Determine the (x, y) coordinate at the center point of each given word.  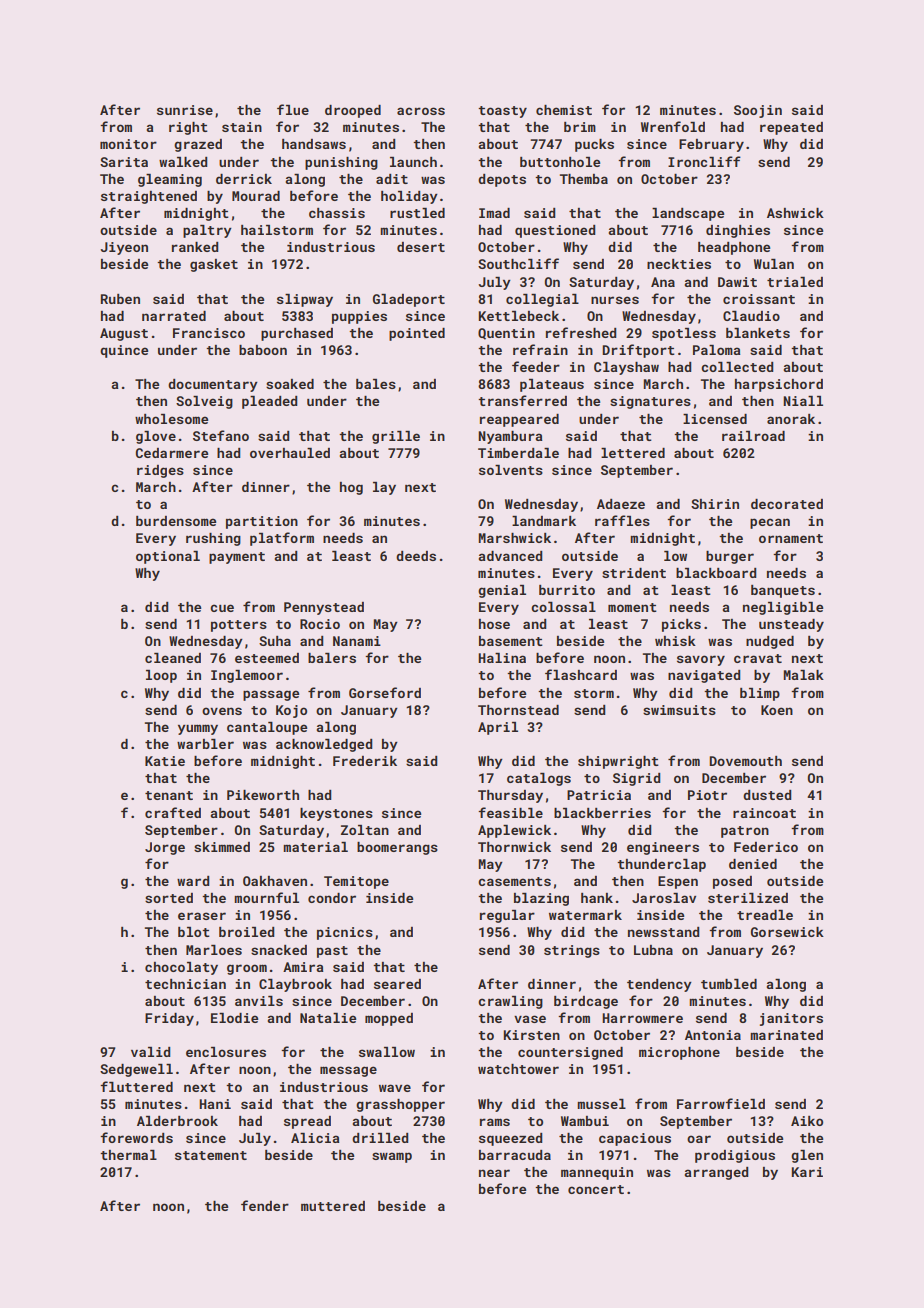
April (498, 728)
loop (161, 676)
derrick (244, 179)
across (421, 111)
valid (150, 1052)
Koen (777, 710)
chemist (564, 110)
